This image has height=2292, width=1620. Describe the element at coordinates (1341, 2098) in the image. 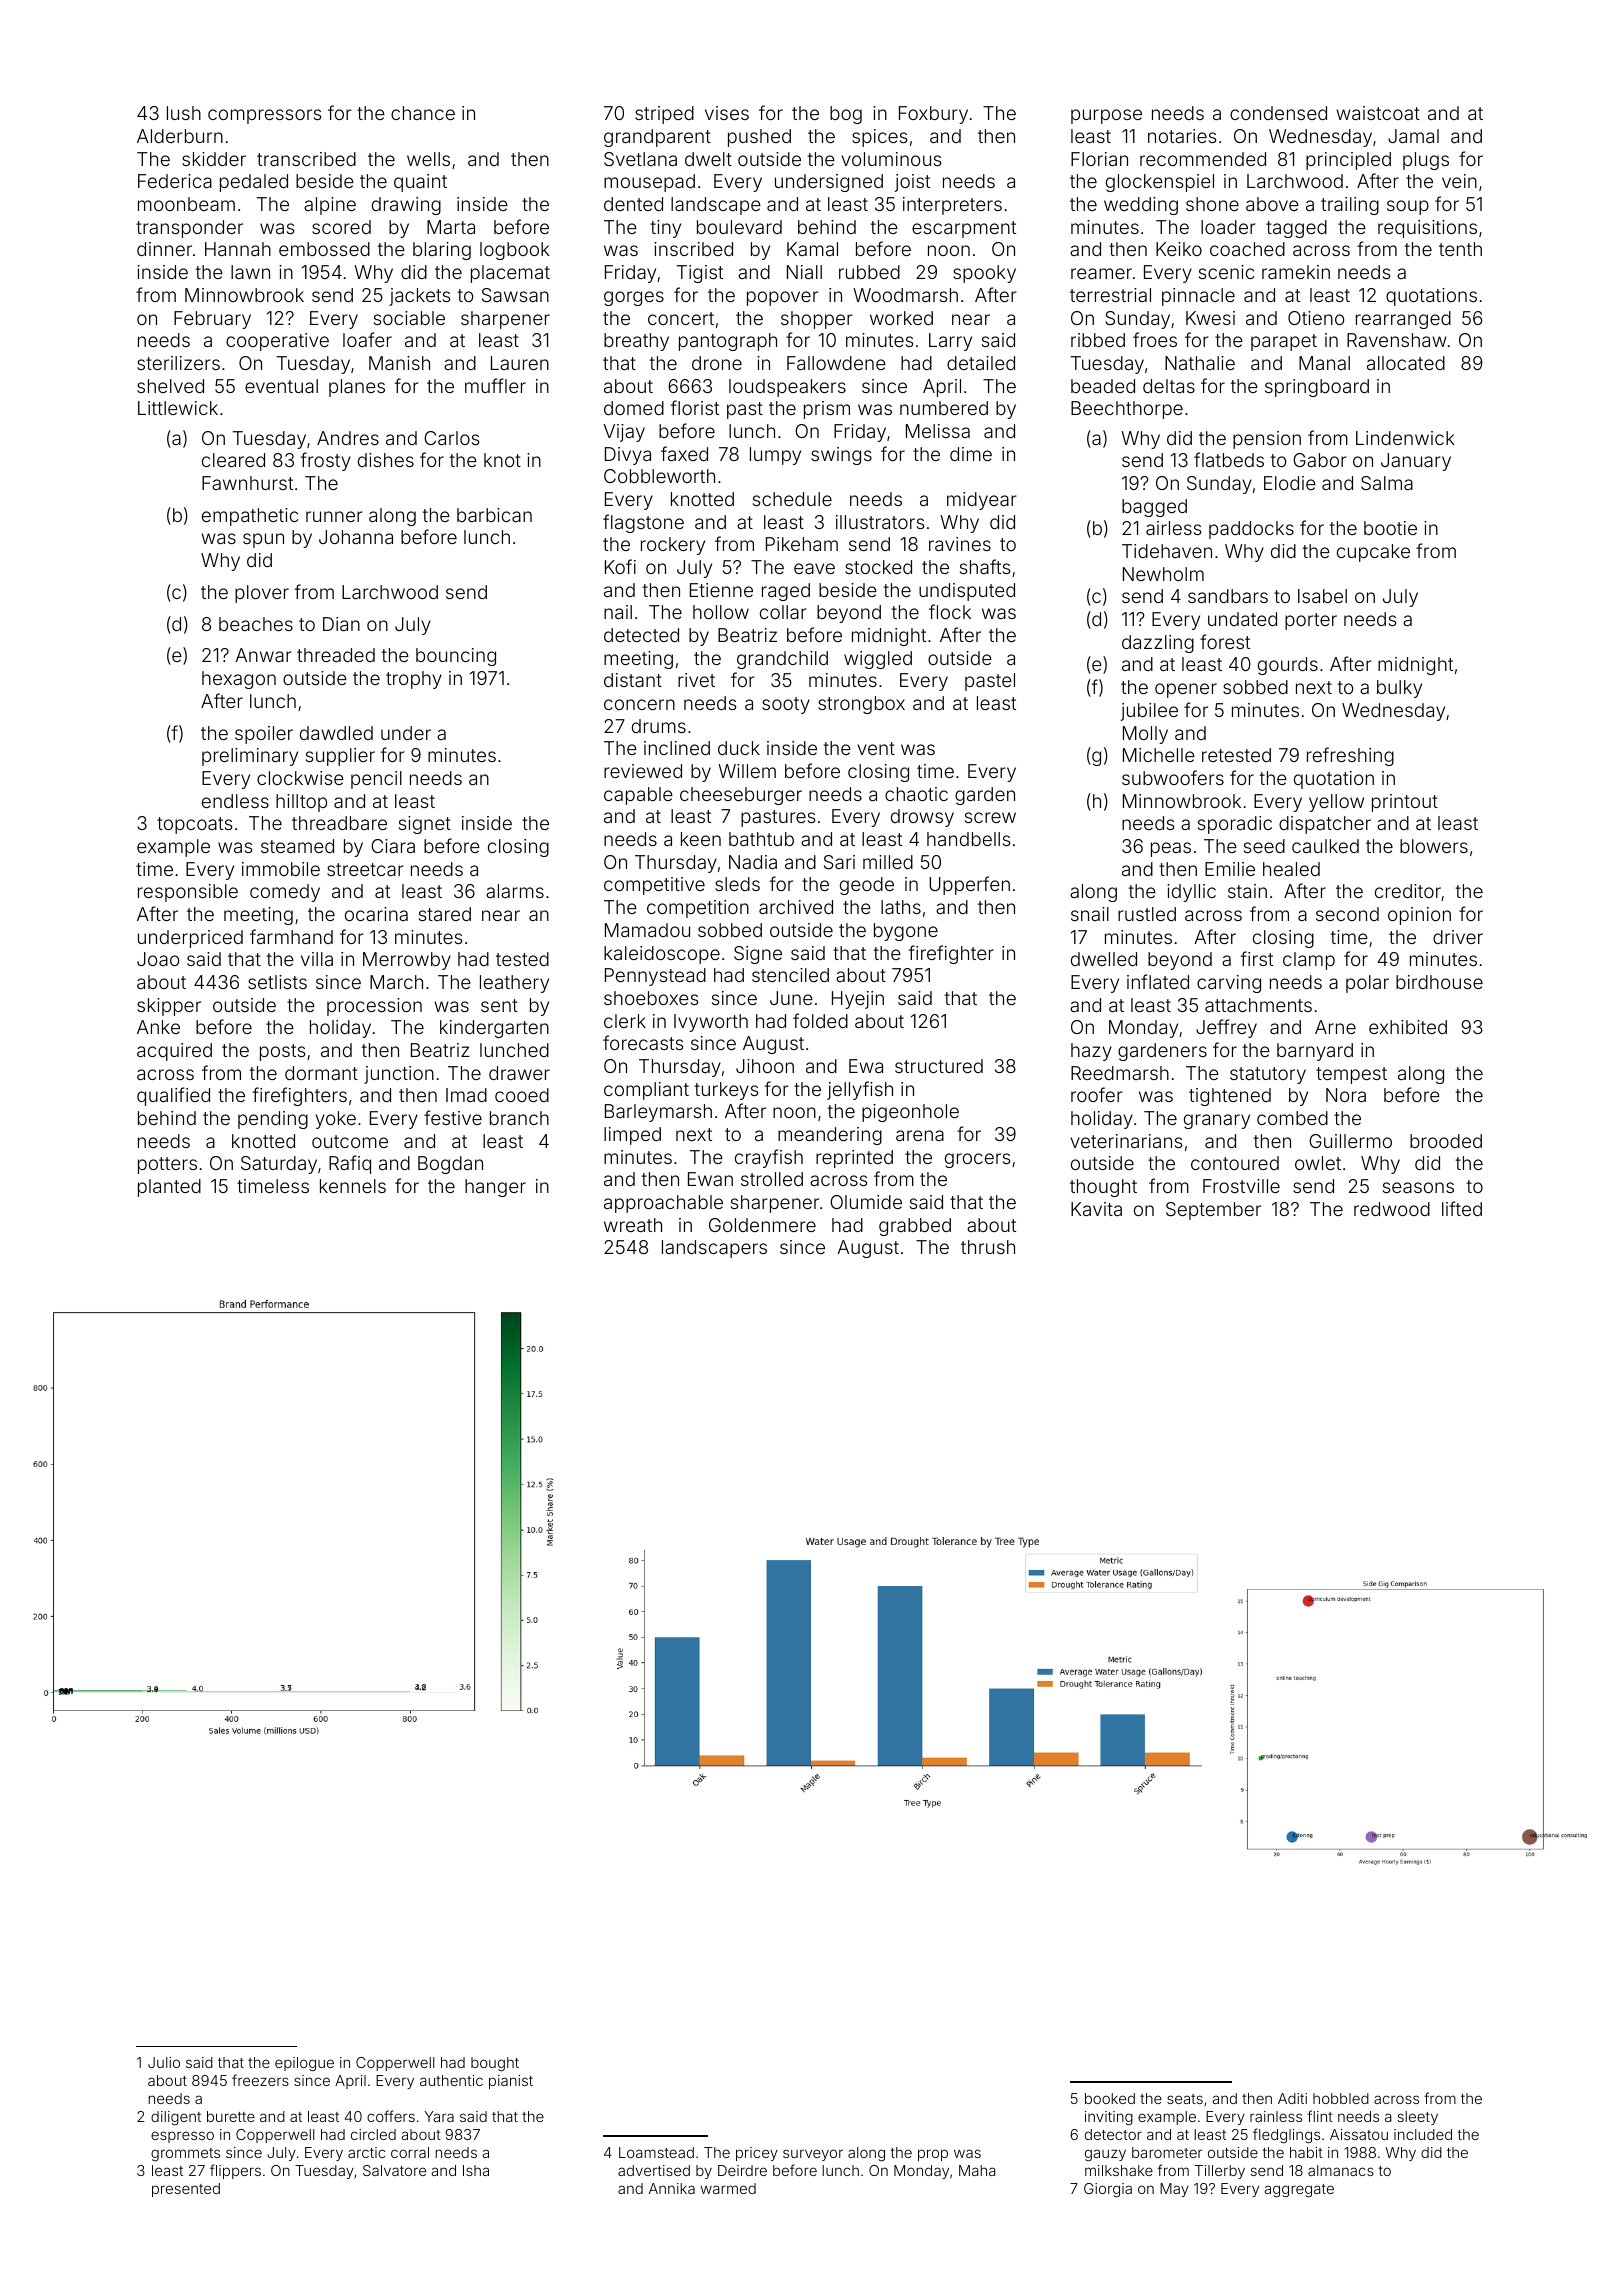

I see `hobbled` at that location.
